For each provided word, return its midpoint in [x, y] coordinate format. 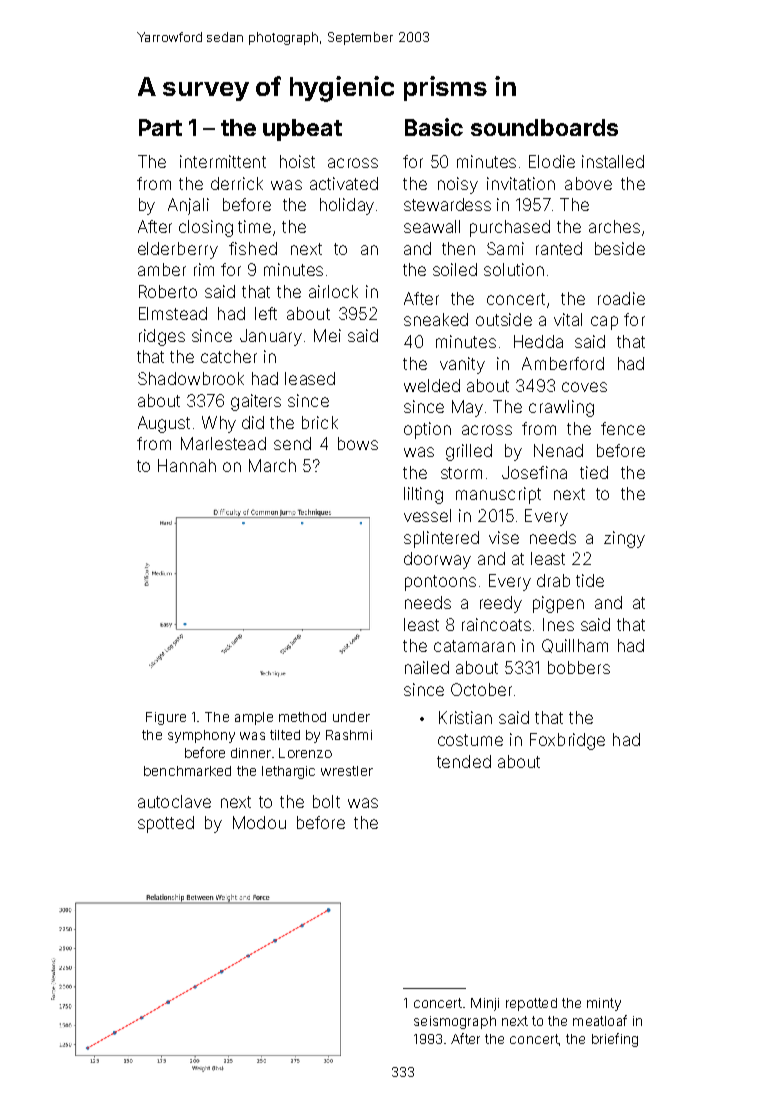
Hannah [187, 465]
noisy [458, 185]
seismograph [455, 1022]
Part [160, 127]
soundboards [544, 127]
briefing [615, 1040]
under [351, 717]
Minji [485, 1004]
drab [553, 580]
